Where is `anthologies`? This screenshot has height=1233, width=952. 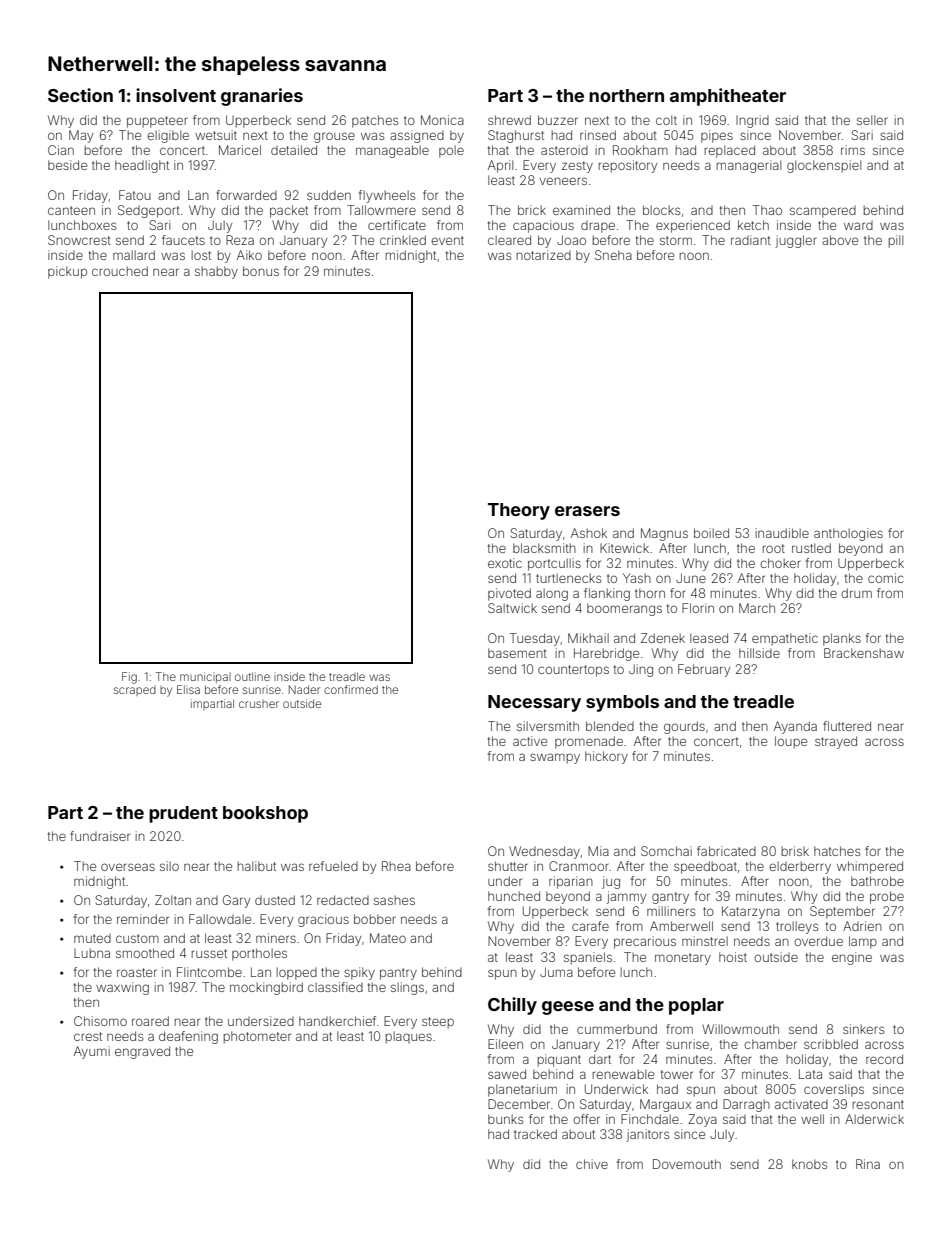 anthologies is located at coordinates (848, 534).
